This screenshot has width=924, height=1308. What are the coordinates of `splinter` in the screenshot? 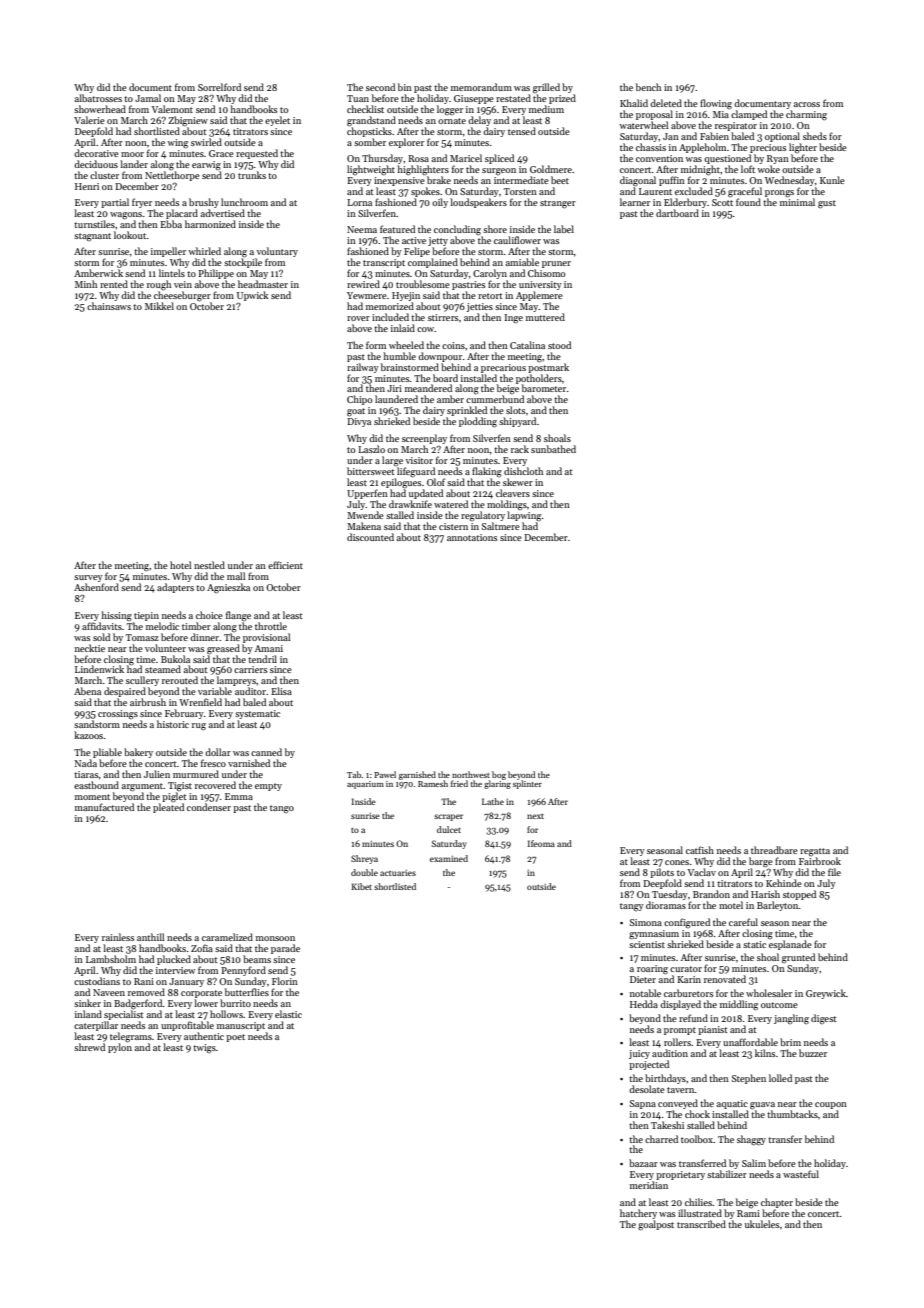 It's located at (527, 784).
